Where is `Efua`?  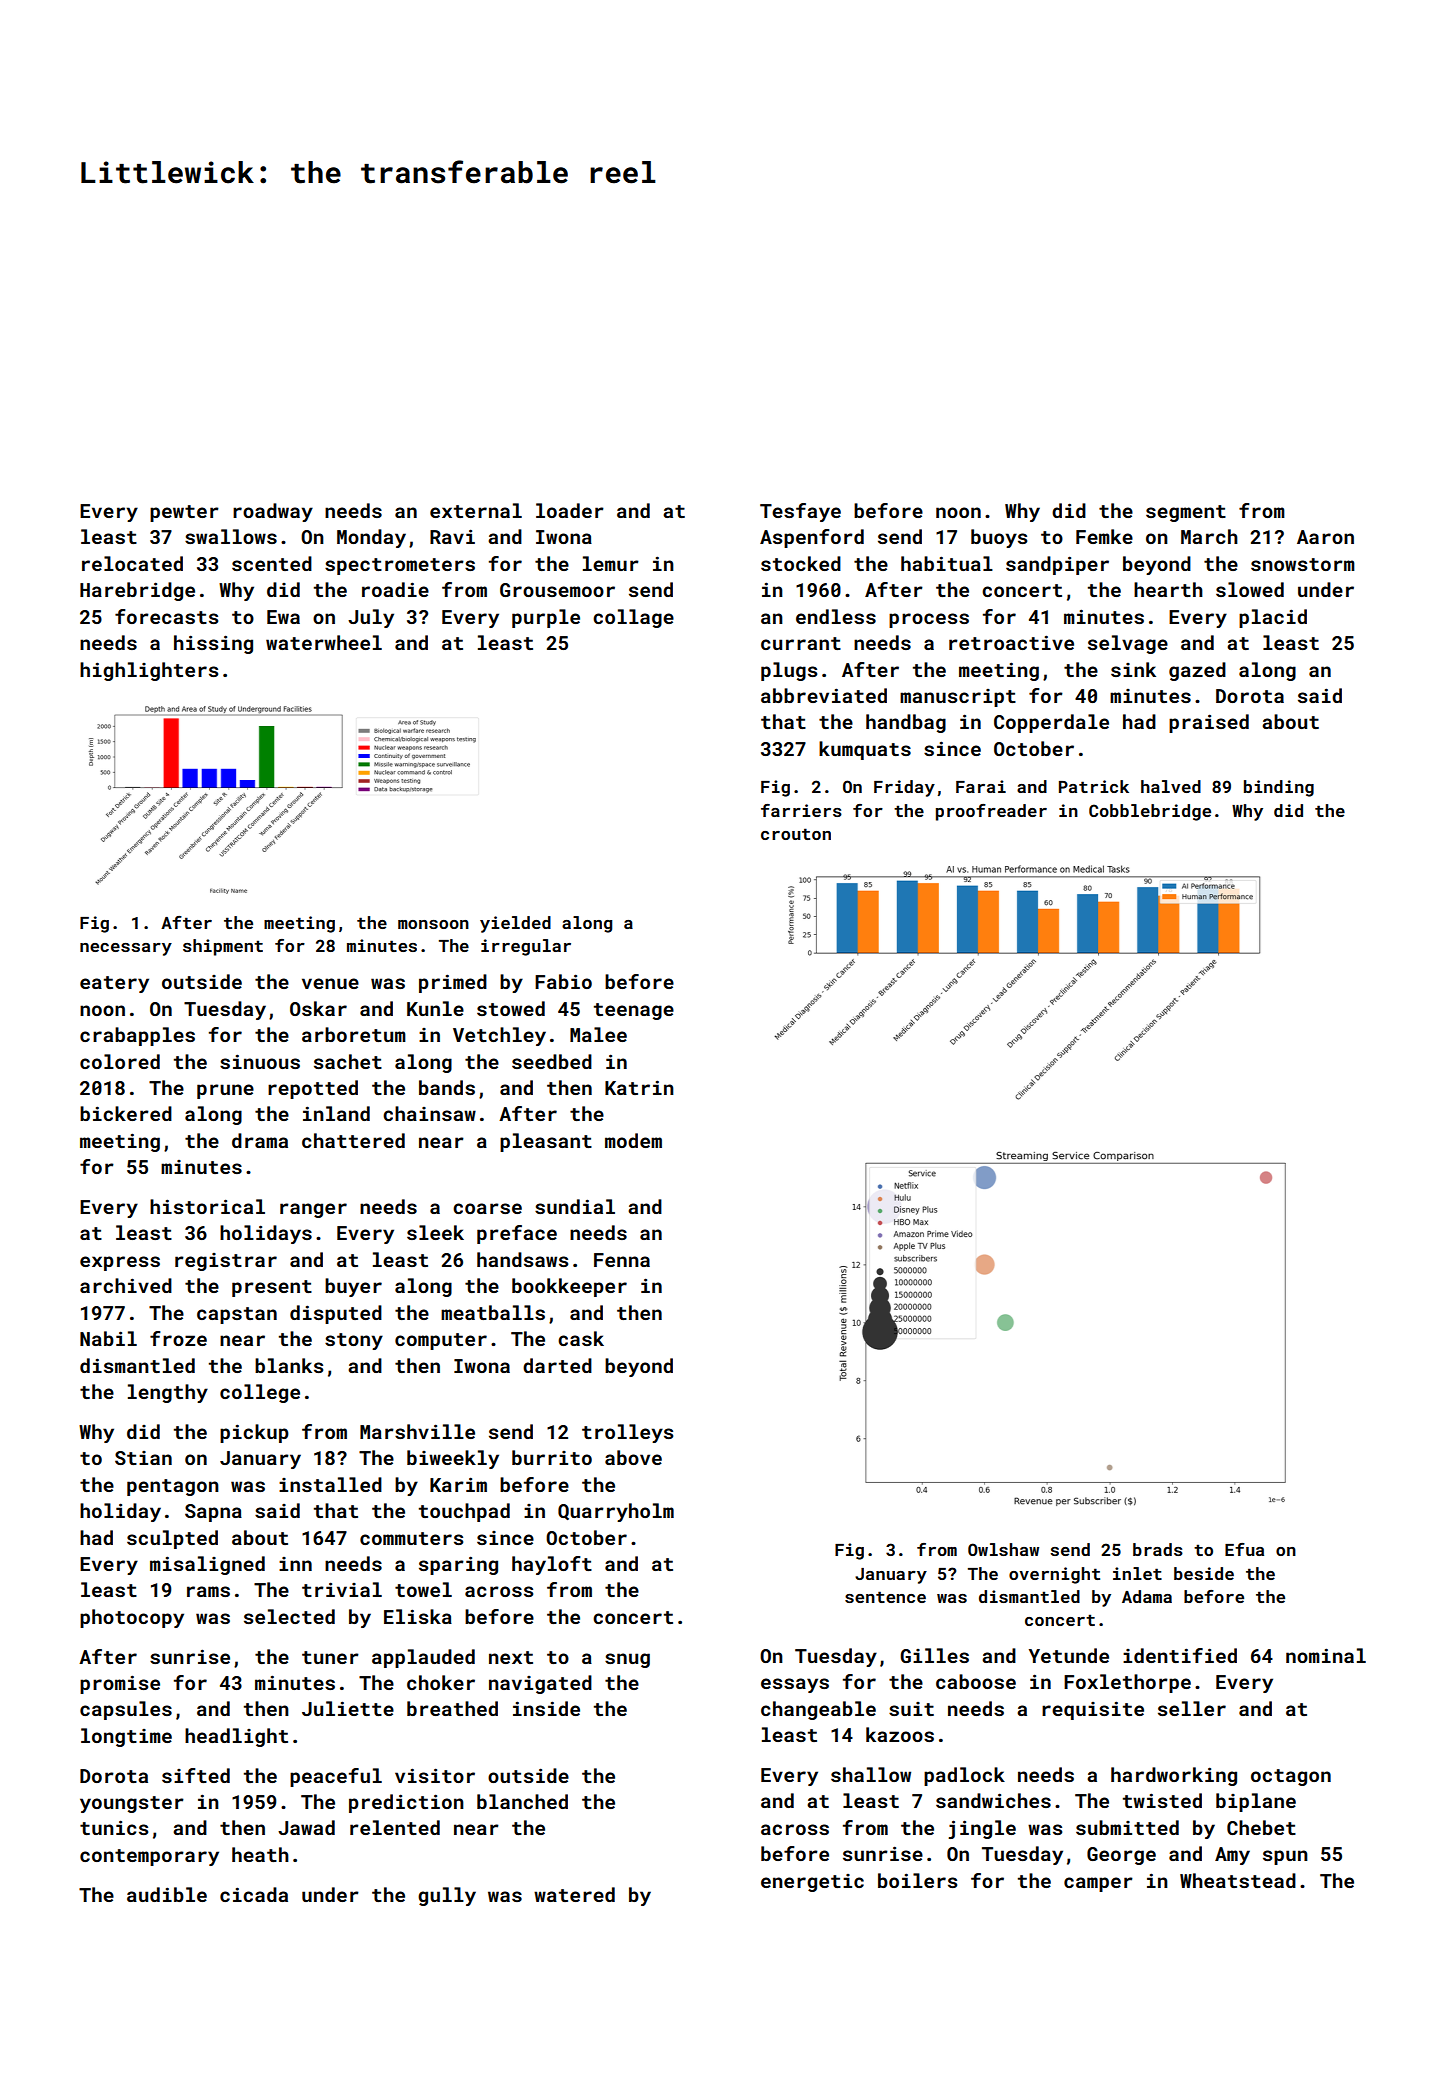
Efua is located at coordinates (1244, 1549).
